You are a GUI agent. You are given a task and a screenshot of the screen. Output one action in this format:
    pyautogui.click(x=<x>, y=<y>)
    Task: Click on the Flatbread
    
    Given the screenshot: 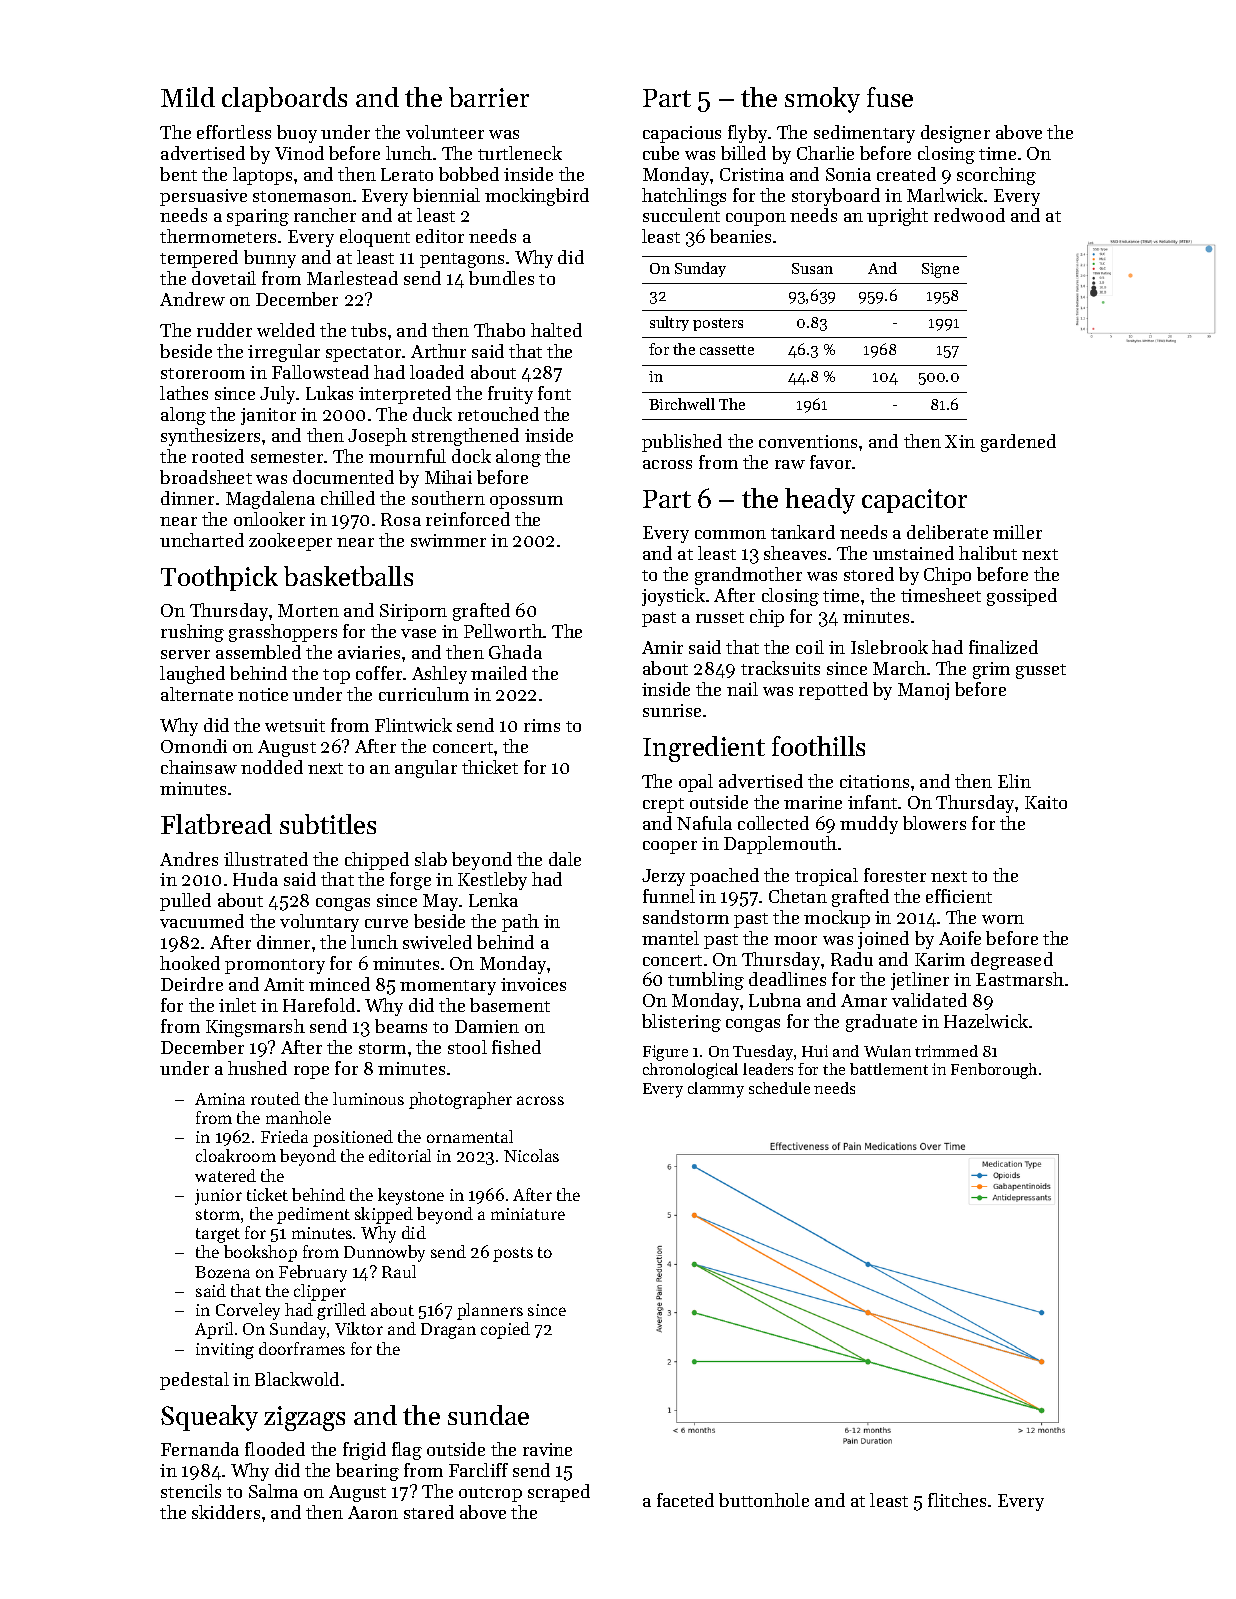 What is the action you would take?
    pyautogui.click(x=216, y=824)
